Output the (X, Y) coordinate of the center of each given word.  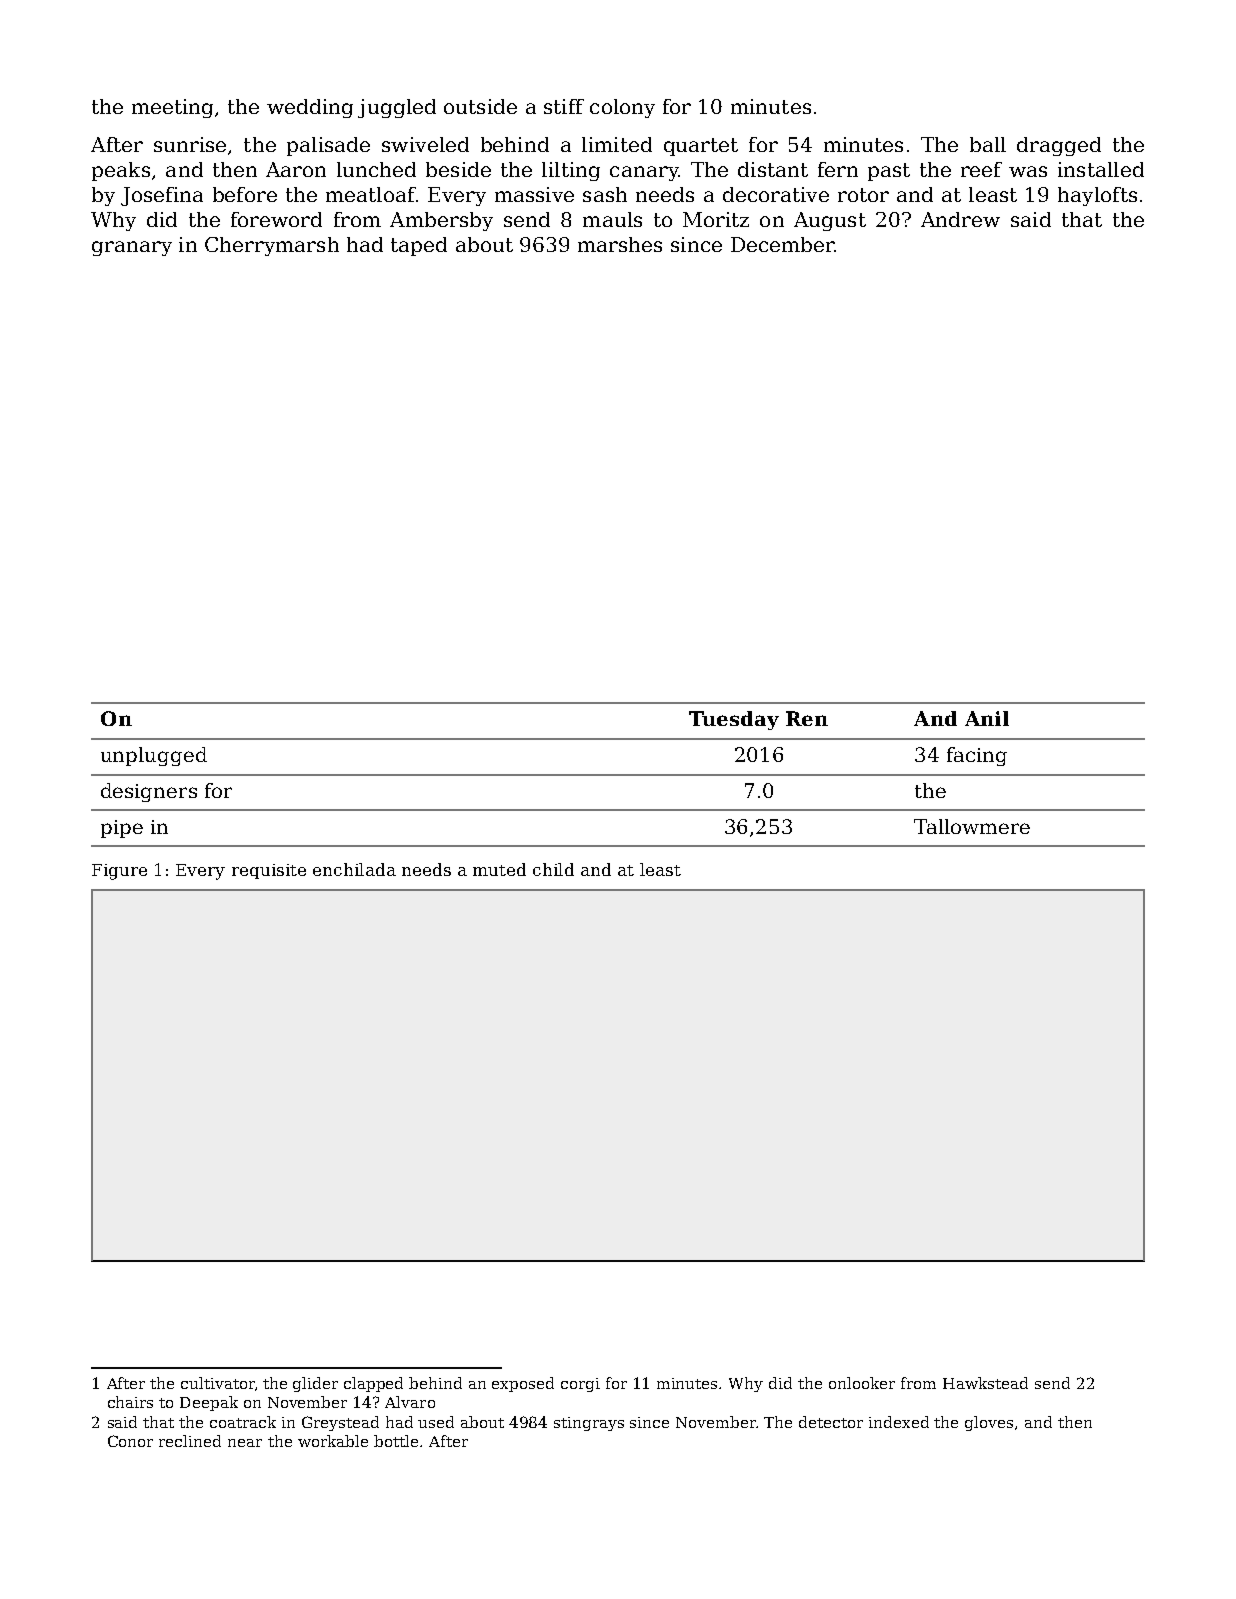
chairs (130, 1402)
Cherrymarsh (272, 246)
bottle (396, 1441)
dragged (1059, 146)
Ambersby (441, 221)
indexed (899, 1422)
